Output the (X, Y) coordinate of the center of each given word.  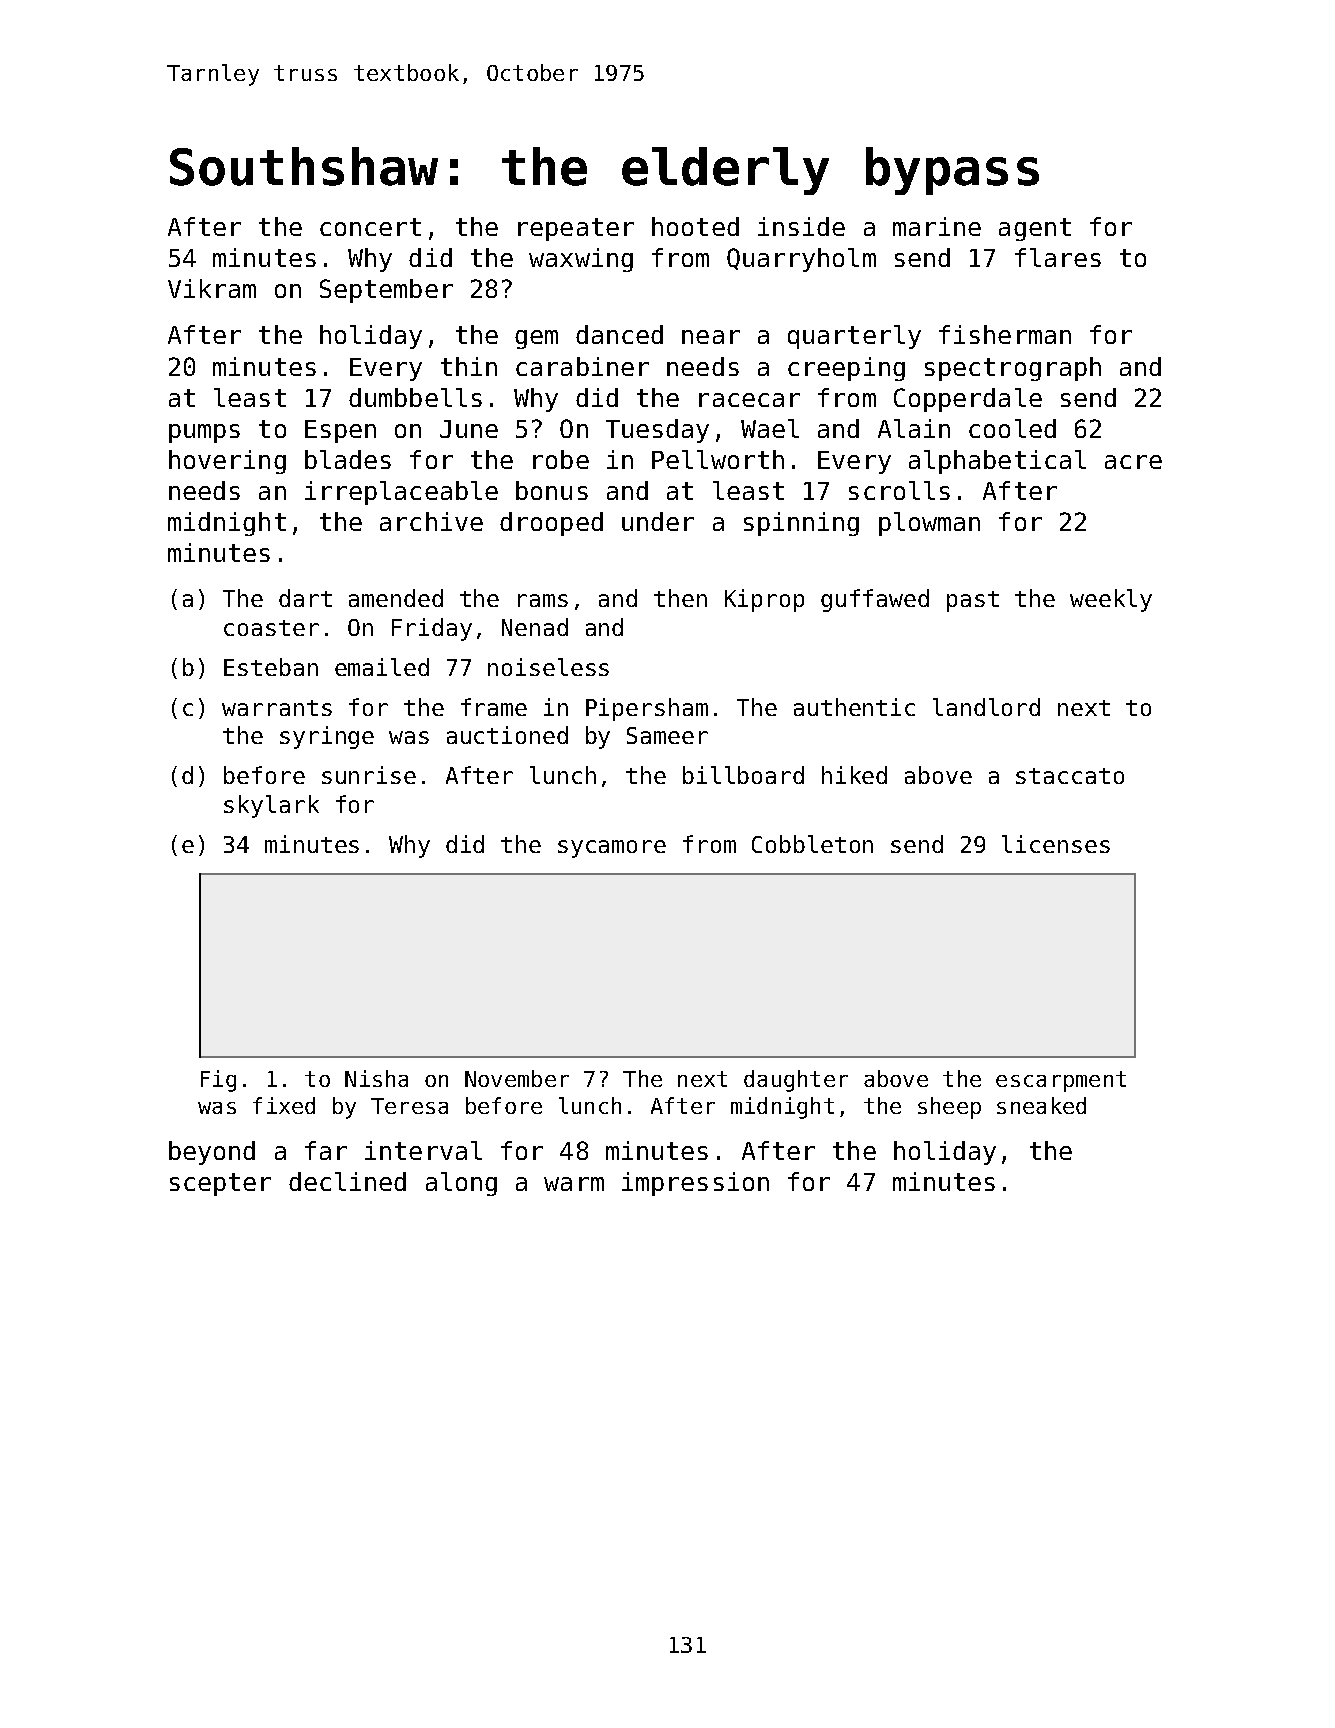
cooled (1012, 428)
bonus (552, 490)
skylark (271, 806)
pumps (204, 433)
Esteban (271, 667)
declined (347, 1181)
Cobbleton (812, 844)
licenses (1056, 844)
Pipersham (647, 709)
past (973, 601)
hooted (695, 226)
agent (1035, 229)
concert (370, 227)
